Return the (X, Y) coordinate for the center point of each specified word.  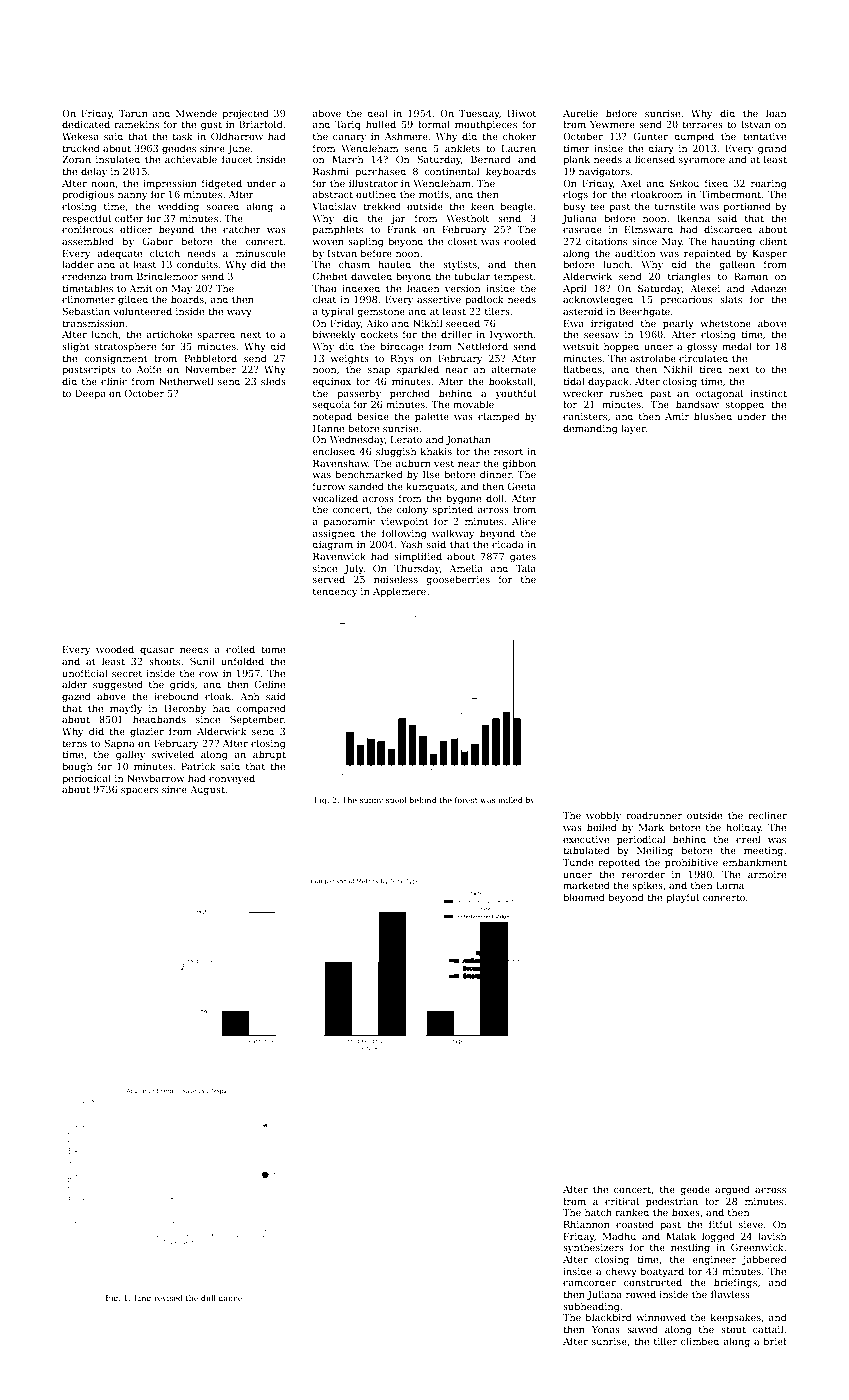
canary (349, 138)
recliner (767, 815)
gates (523, 557)
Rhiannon (587, 1224)
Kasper (770, 254)
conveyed (232, 779)
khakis (436, 451)
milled (510, 800)
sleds (273, 381)
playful (682, 898)
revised (168, 1298)
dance (230, 1298)
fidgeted (222, 184)
